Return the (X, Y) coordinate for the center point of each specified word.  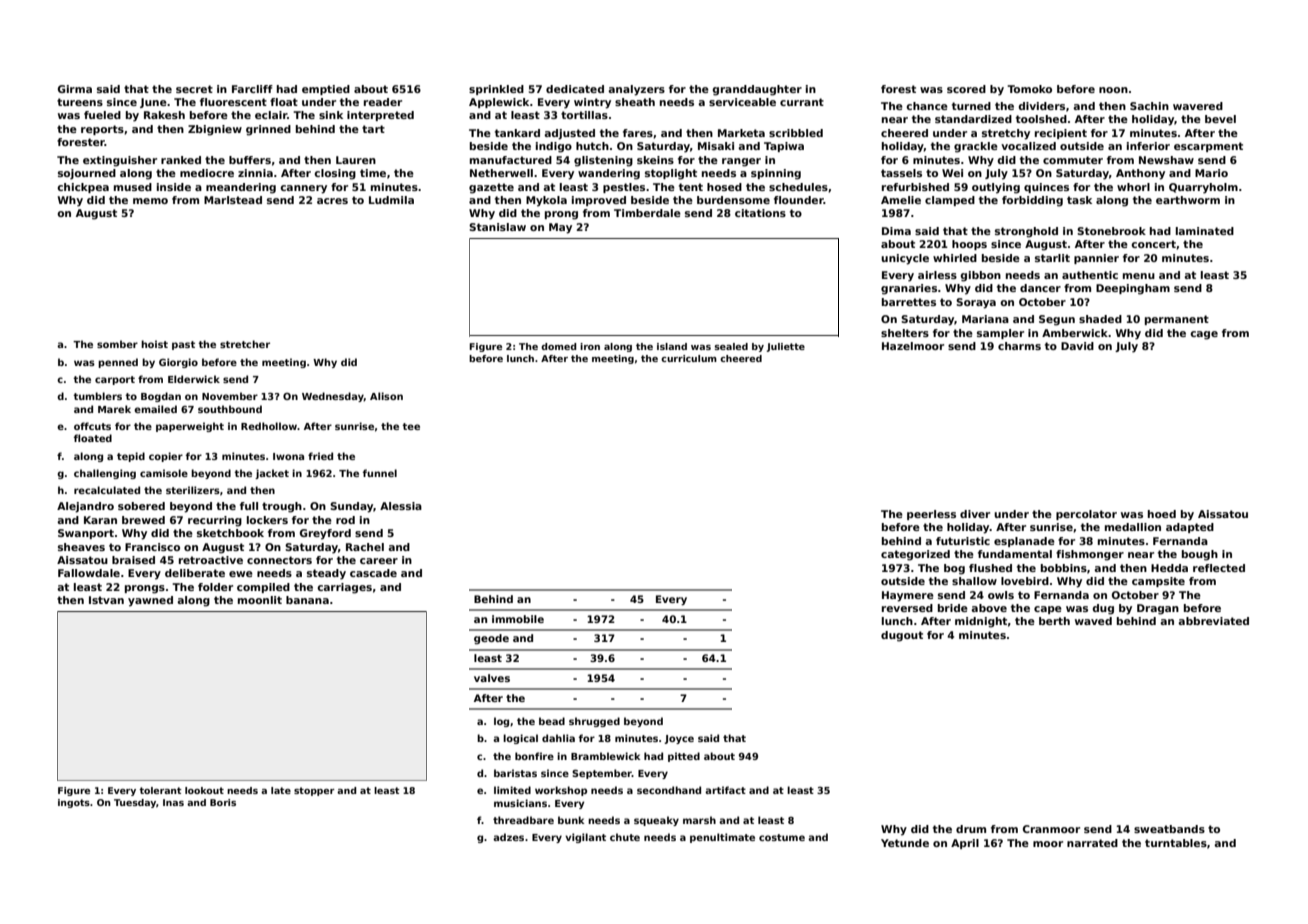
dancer (1040, 288)
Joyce (679, 739)
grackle (976, 147)
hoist (154, 344)
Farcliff (252, 89)
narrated (1092, 843)
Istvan (106, 600)
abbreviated (1213, 621)
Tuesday (135, 803)
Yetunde (905, 843)
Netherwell (501, 173)
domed (559, 346)
